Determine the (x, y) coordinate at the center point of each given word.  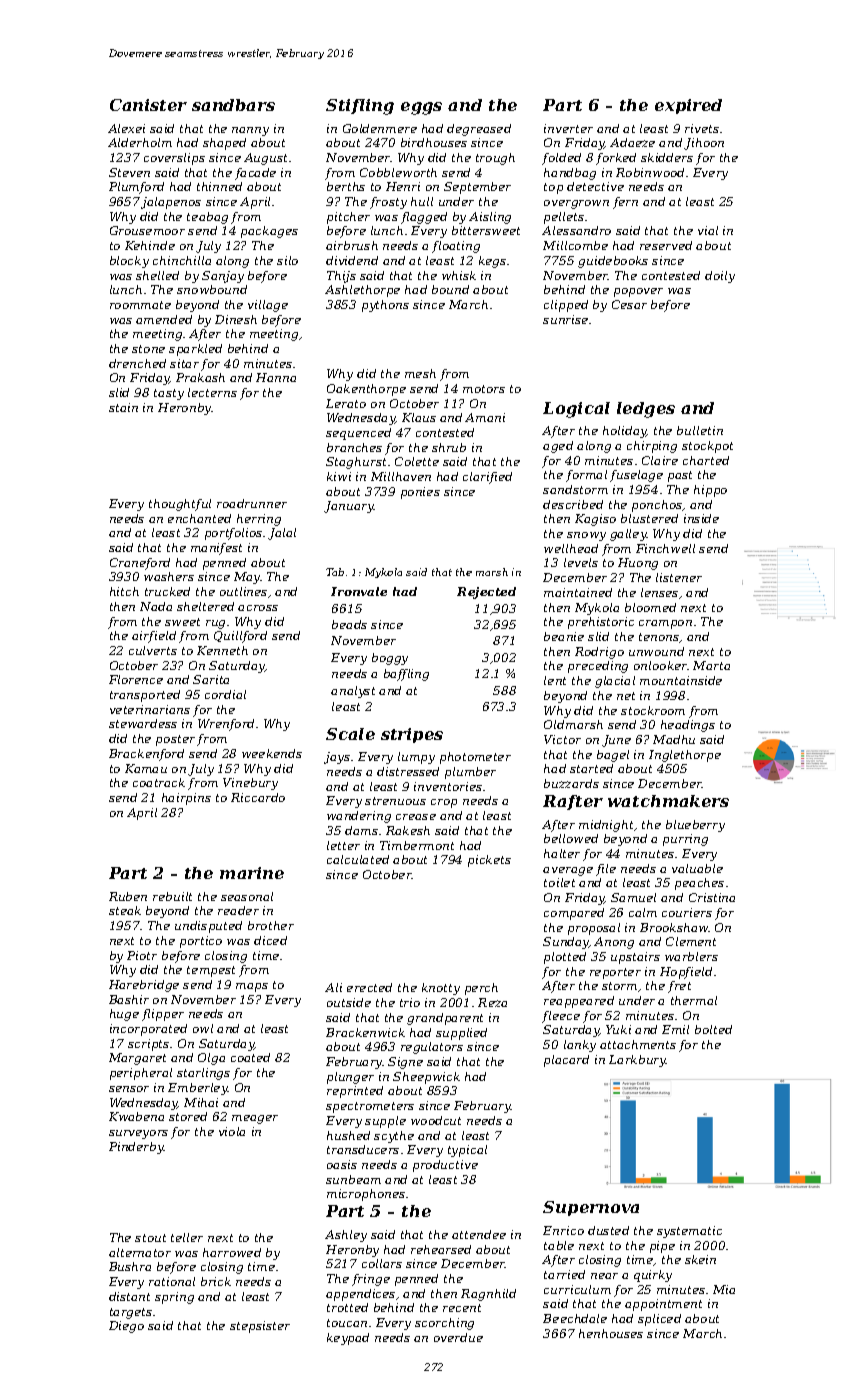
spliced (659, 1320)
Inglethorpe (685, 756)
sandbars (233, 105)
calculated (358, 859)
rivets (702, 128)
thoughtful (180, 505)
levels (581, 562)
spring (174, 1298)
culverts (153, 650)
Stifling (360, 107)
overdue (458, 1337)
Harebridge (144, 986)
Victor (562, 739)
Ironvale (359, 591)
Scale (350, 734)
